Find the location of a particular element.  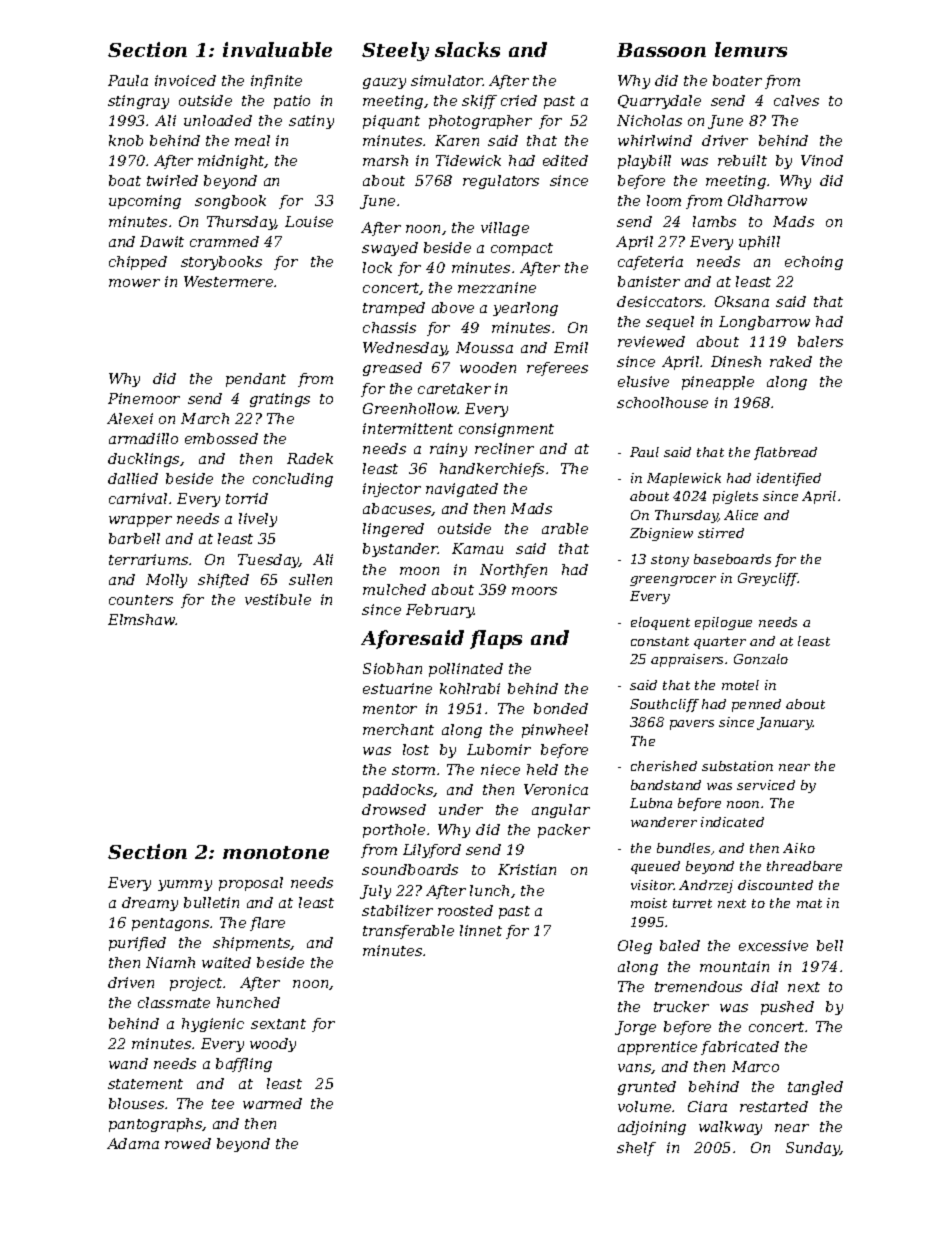

intermittent is located at coordinates (408, 428).
